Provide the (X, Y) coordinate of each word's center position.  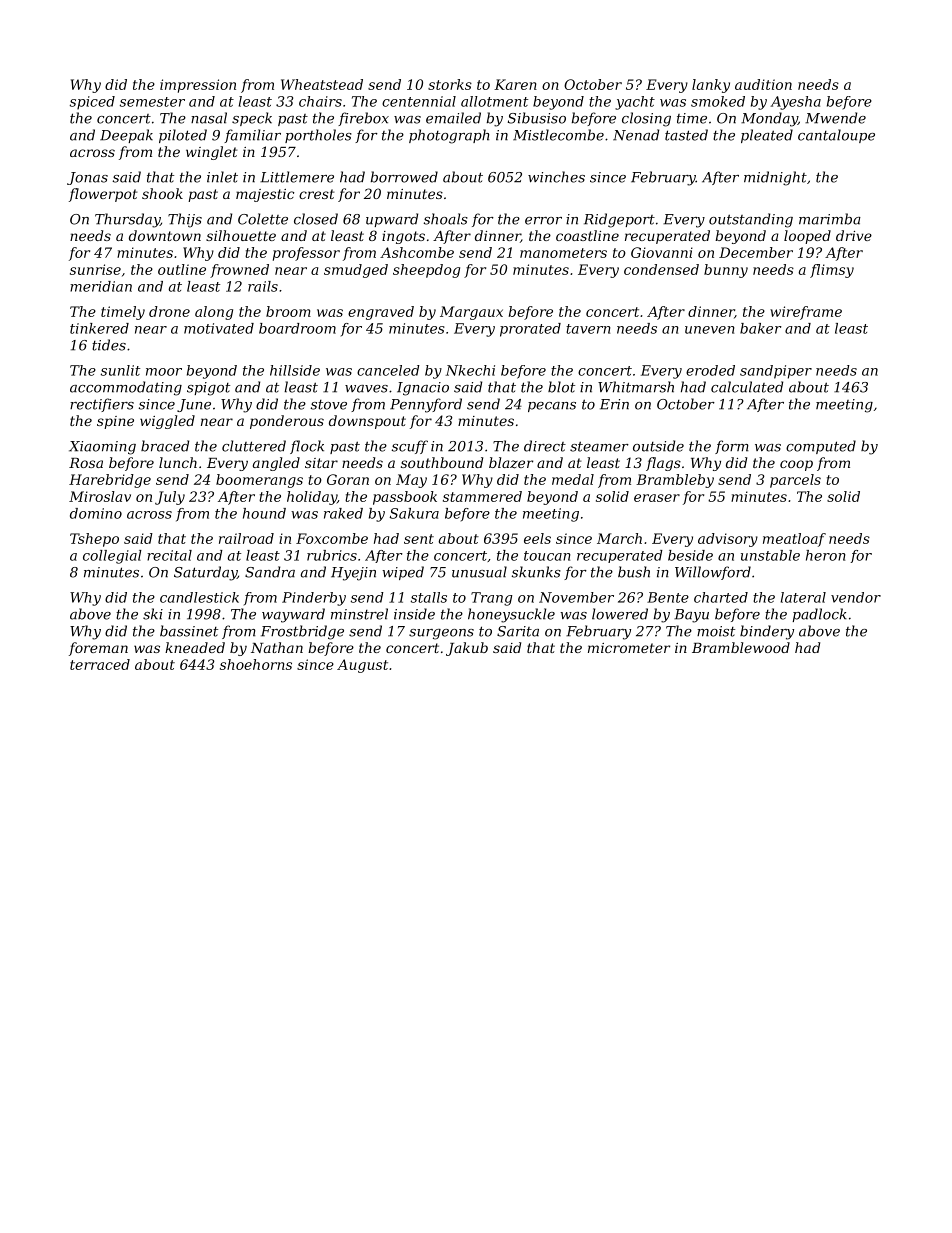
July (170, 498)
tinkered (99, 328)
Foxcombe (332, 538)
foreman (98, 649)
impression (198, 86)
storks (450, 84)
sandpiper (776, 372)
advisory (728, 540)
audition (763, 84)
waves (366, 389)
